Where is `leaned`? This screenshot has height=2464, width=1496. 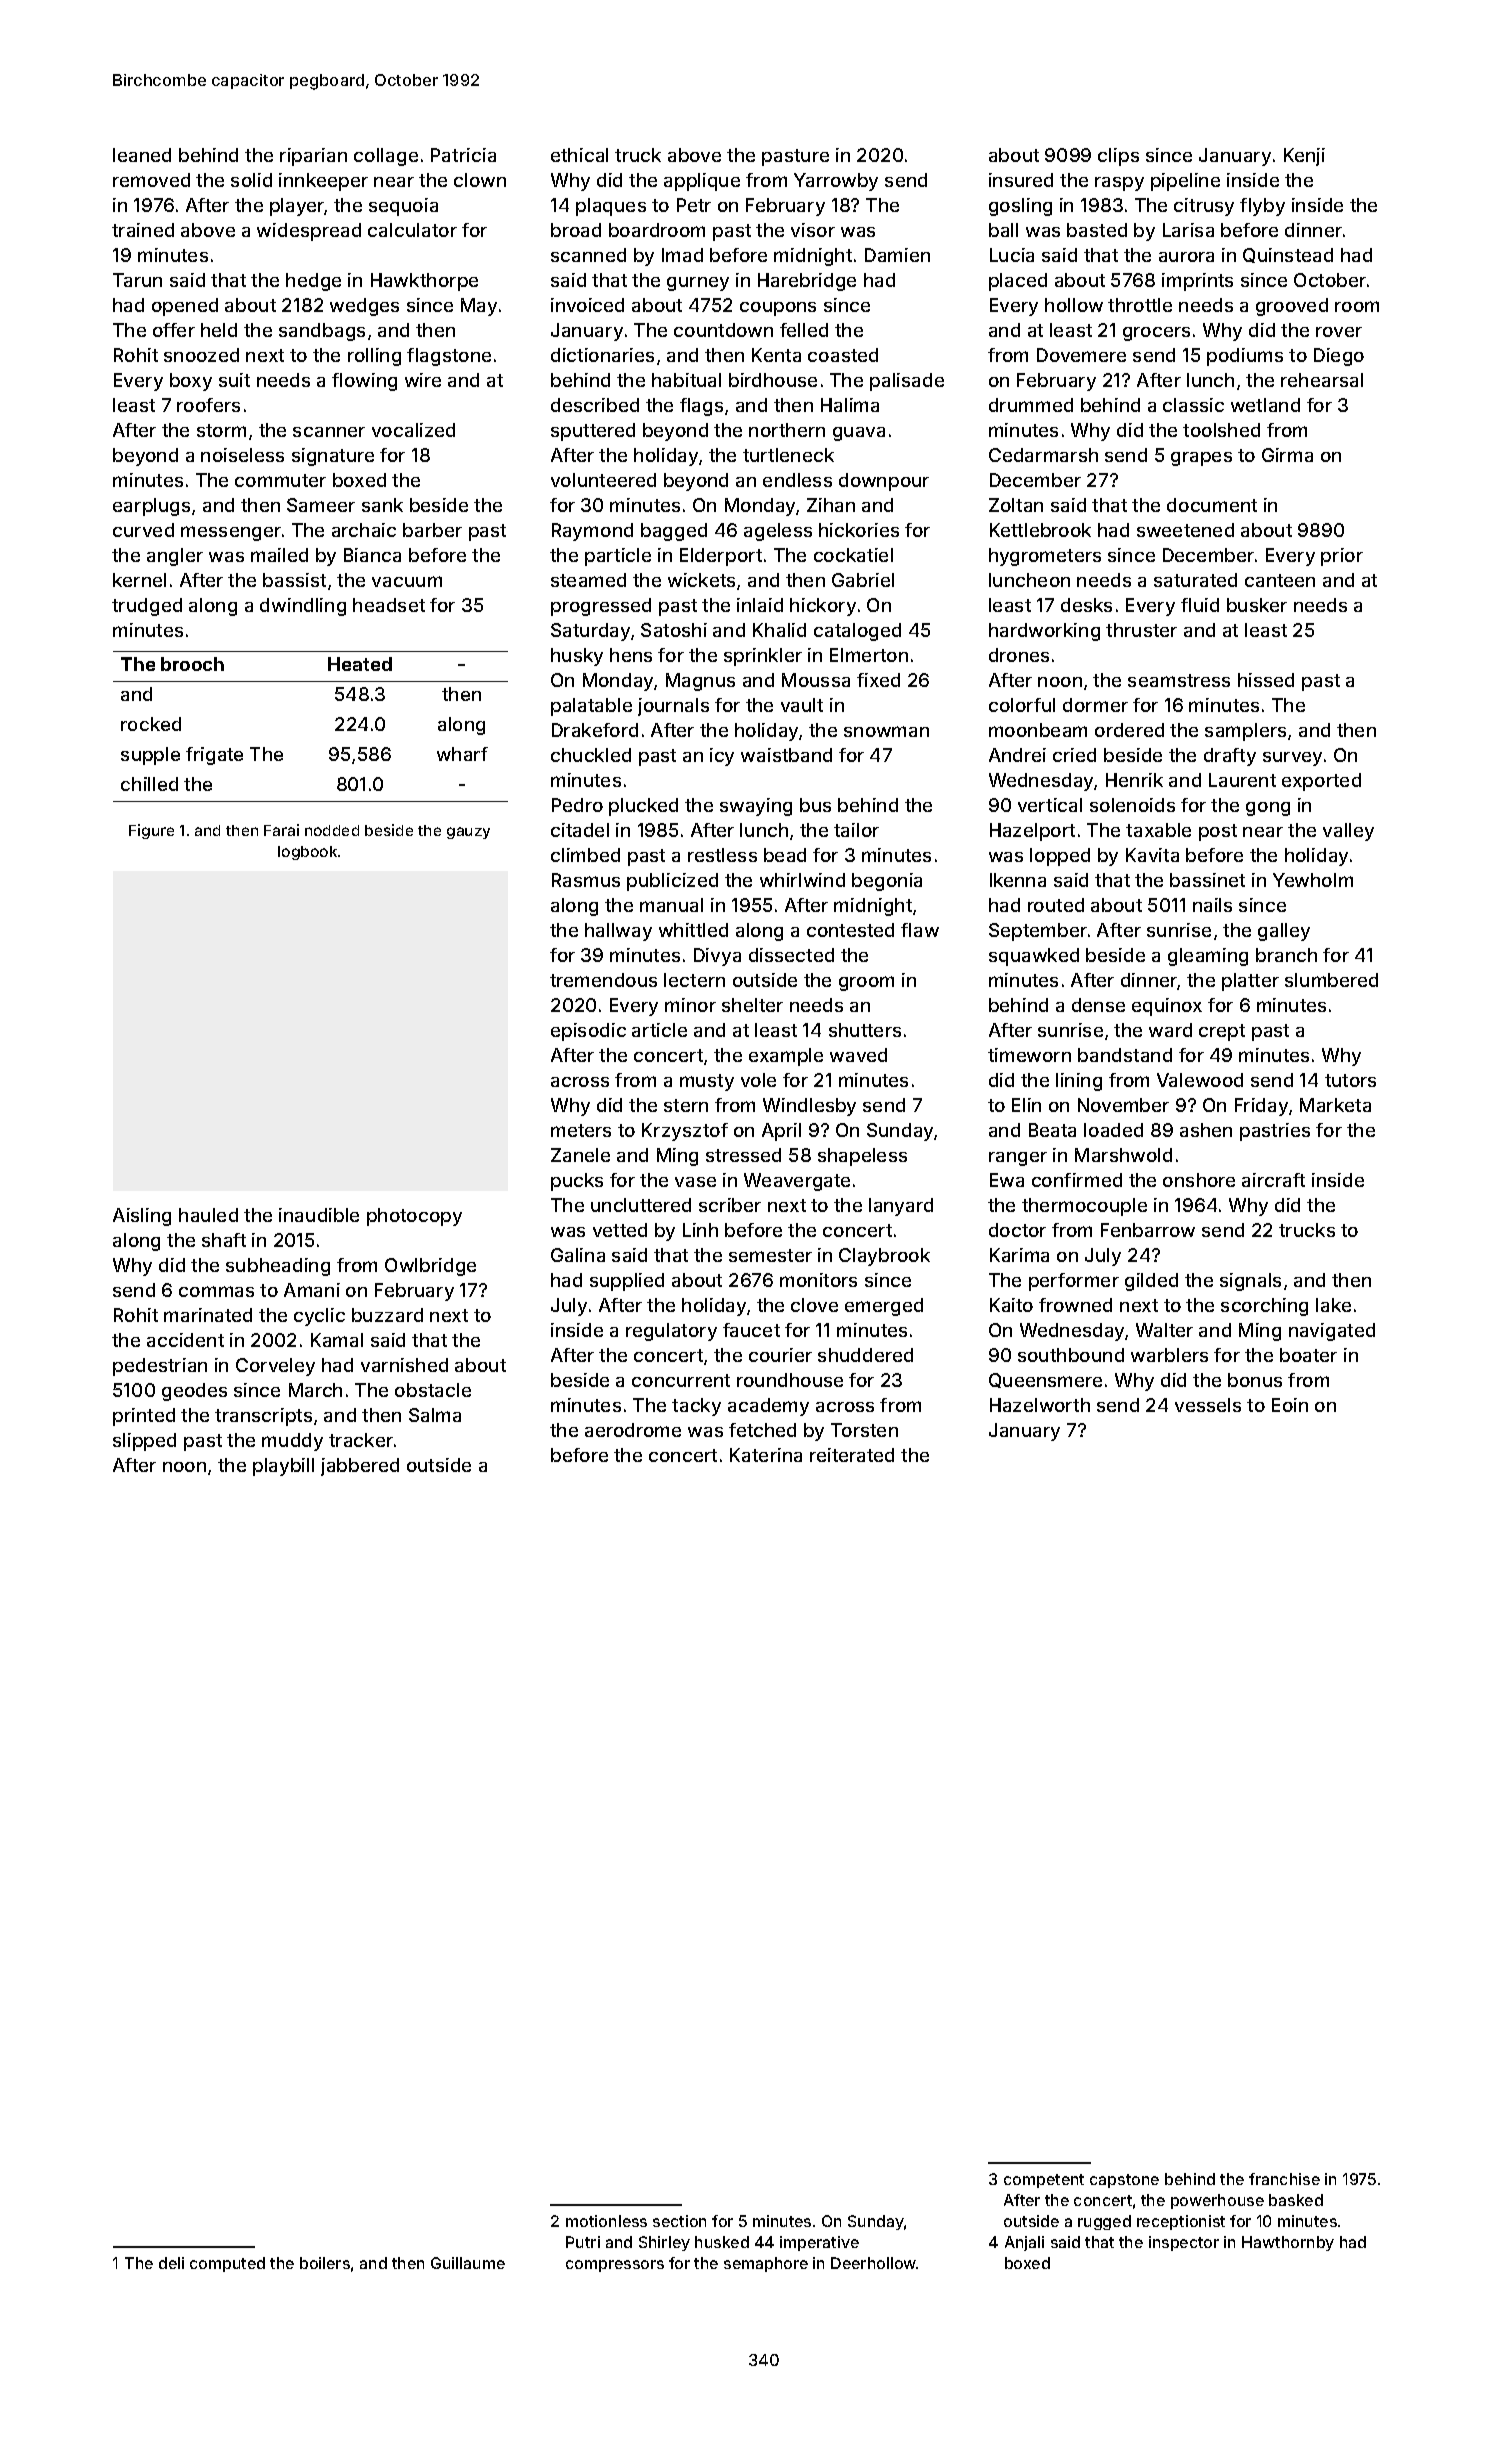 leaned is located at coordinates (142, 155).
